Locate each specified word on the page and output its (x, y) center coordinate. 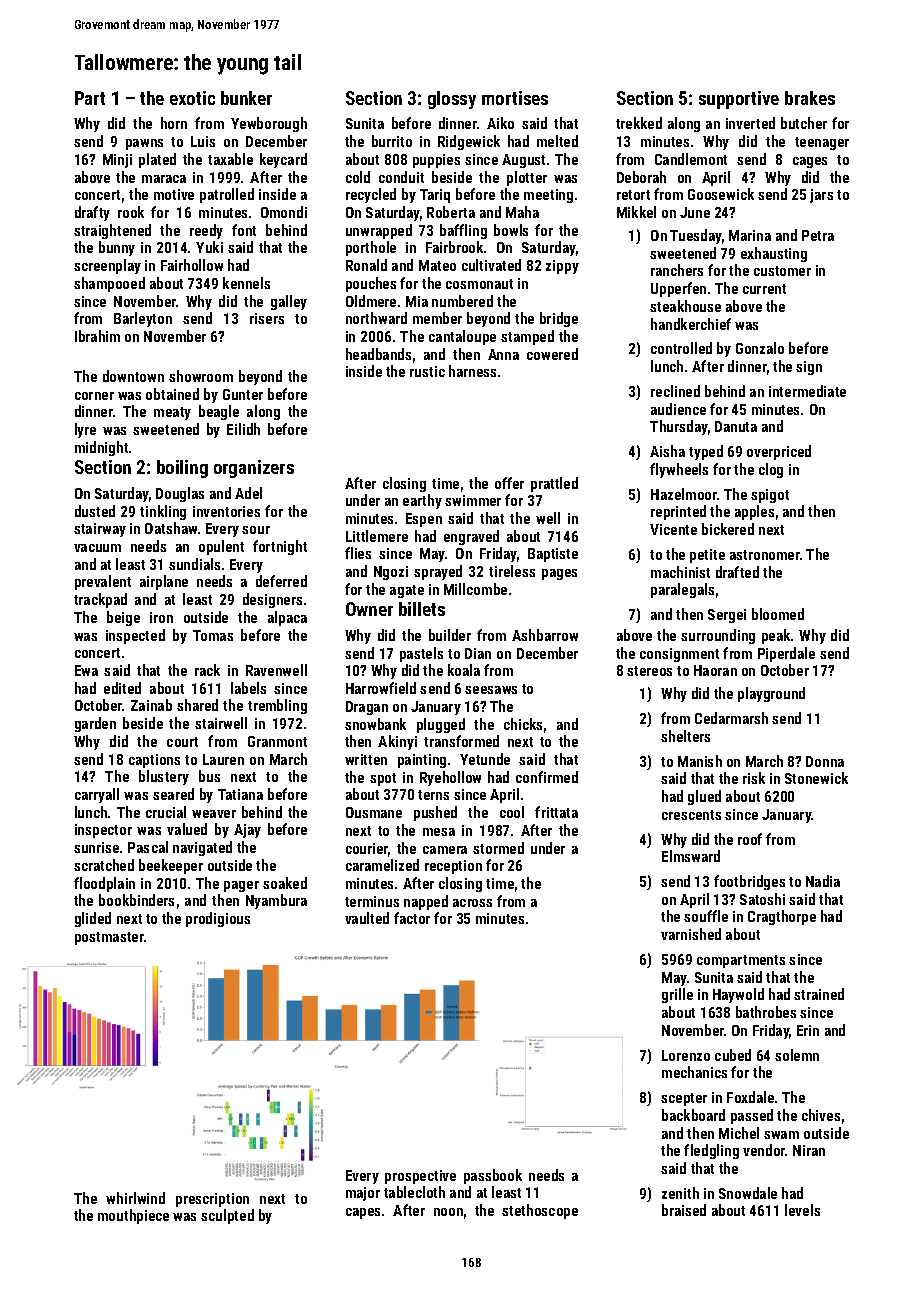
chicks (523, 724)
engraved (471, 537)
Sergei (727, 616)
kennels (246, 283)
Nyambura (276, 901)
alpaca (287, 618)
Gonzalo (760, 348)
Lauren (223, 759)
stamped (527, 337)
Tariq (435, 196)
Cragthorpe (782, 917)
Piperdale (786, 654)
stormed (498, 848)
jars (821, 196)
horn (174, 123)
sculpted (227, 1216)
